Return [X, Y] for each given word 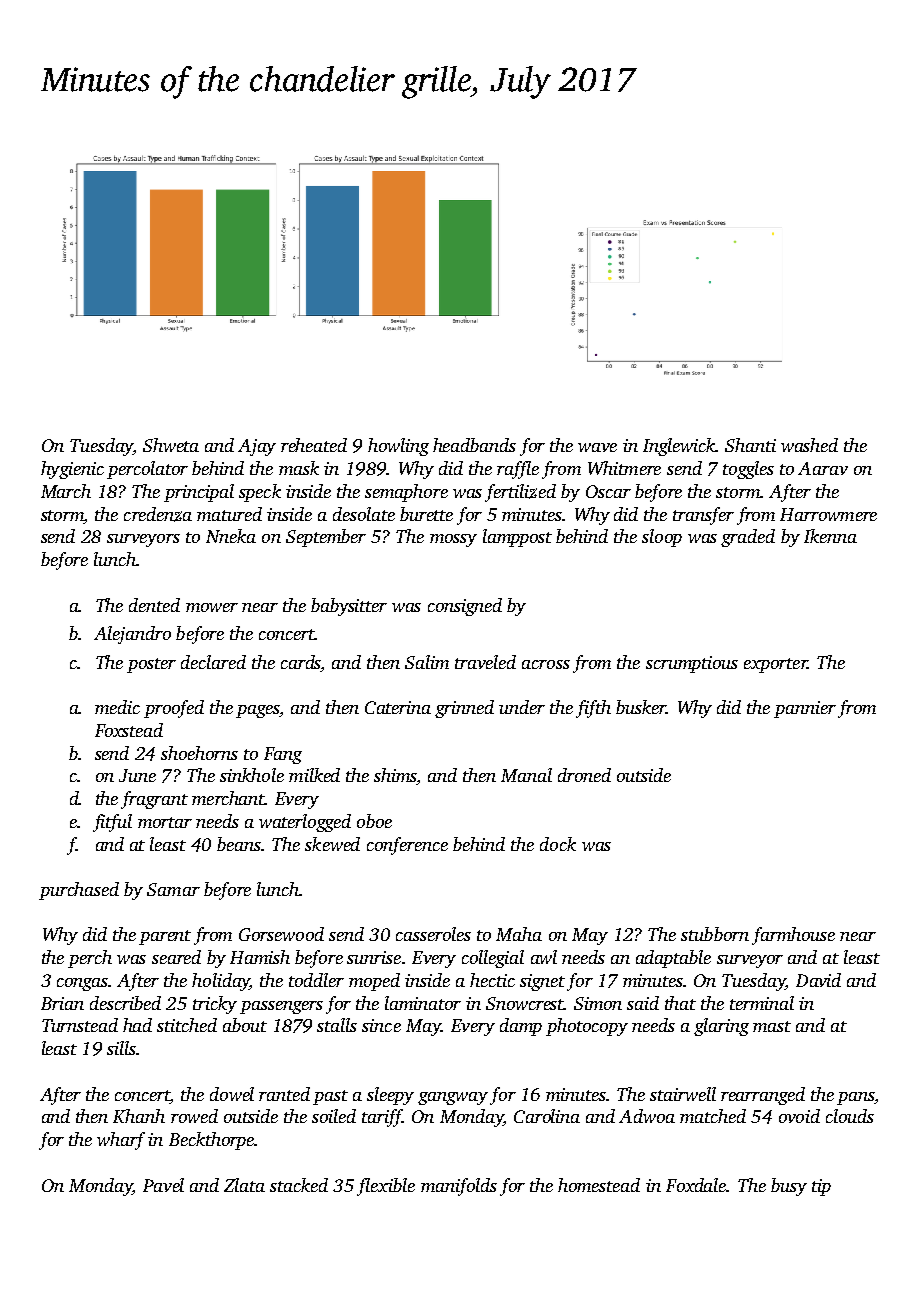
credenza [158, 514]
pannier [805, 709]
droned [584, 775]
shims [395, 776]
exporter [775, 665]
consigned [465, 607]
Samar [173, 889]
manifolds [459, 1187]
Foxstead [129, 730]
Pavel [163, 1185]
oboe [374, 821]
